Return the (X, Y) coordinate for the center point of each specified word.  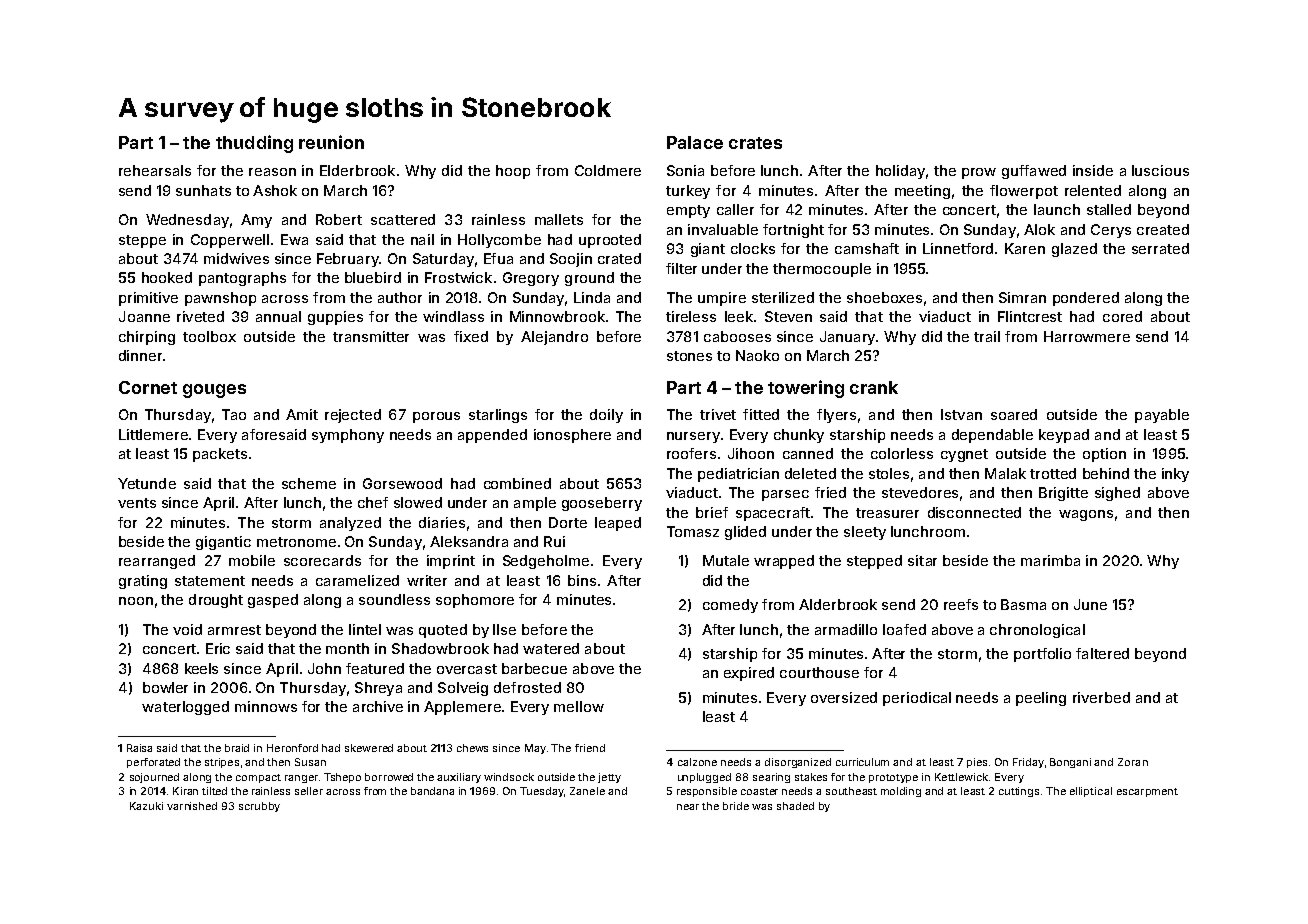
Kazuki (146, 806)
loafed (904, 629)
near (688, 807)
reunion (331, 142)
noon (136, 601)
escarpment (1147, 792)
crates (755, 143)
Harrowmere (1087, 336)
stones (689, 356)
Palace (695, 142)
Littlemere (153, 434)
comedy (730, 606)
